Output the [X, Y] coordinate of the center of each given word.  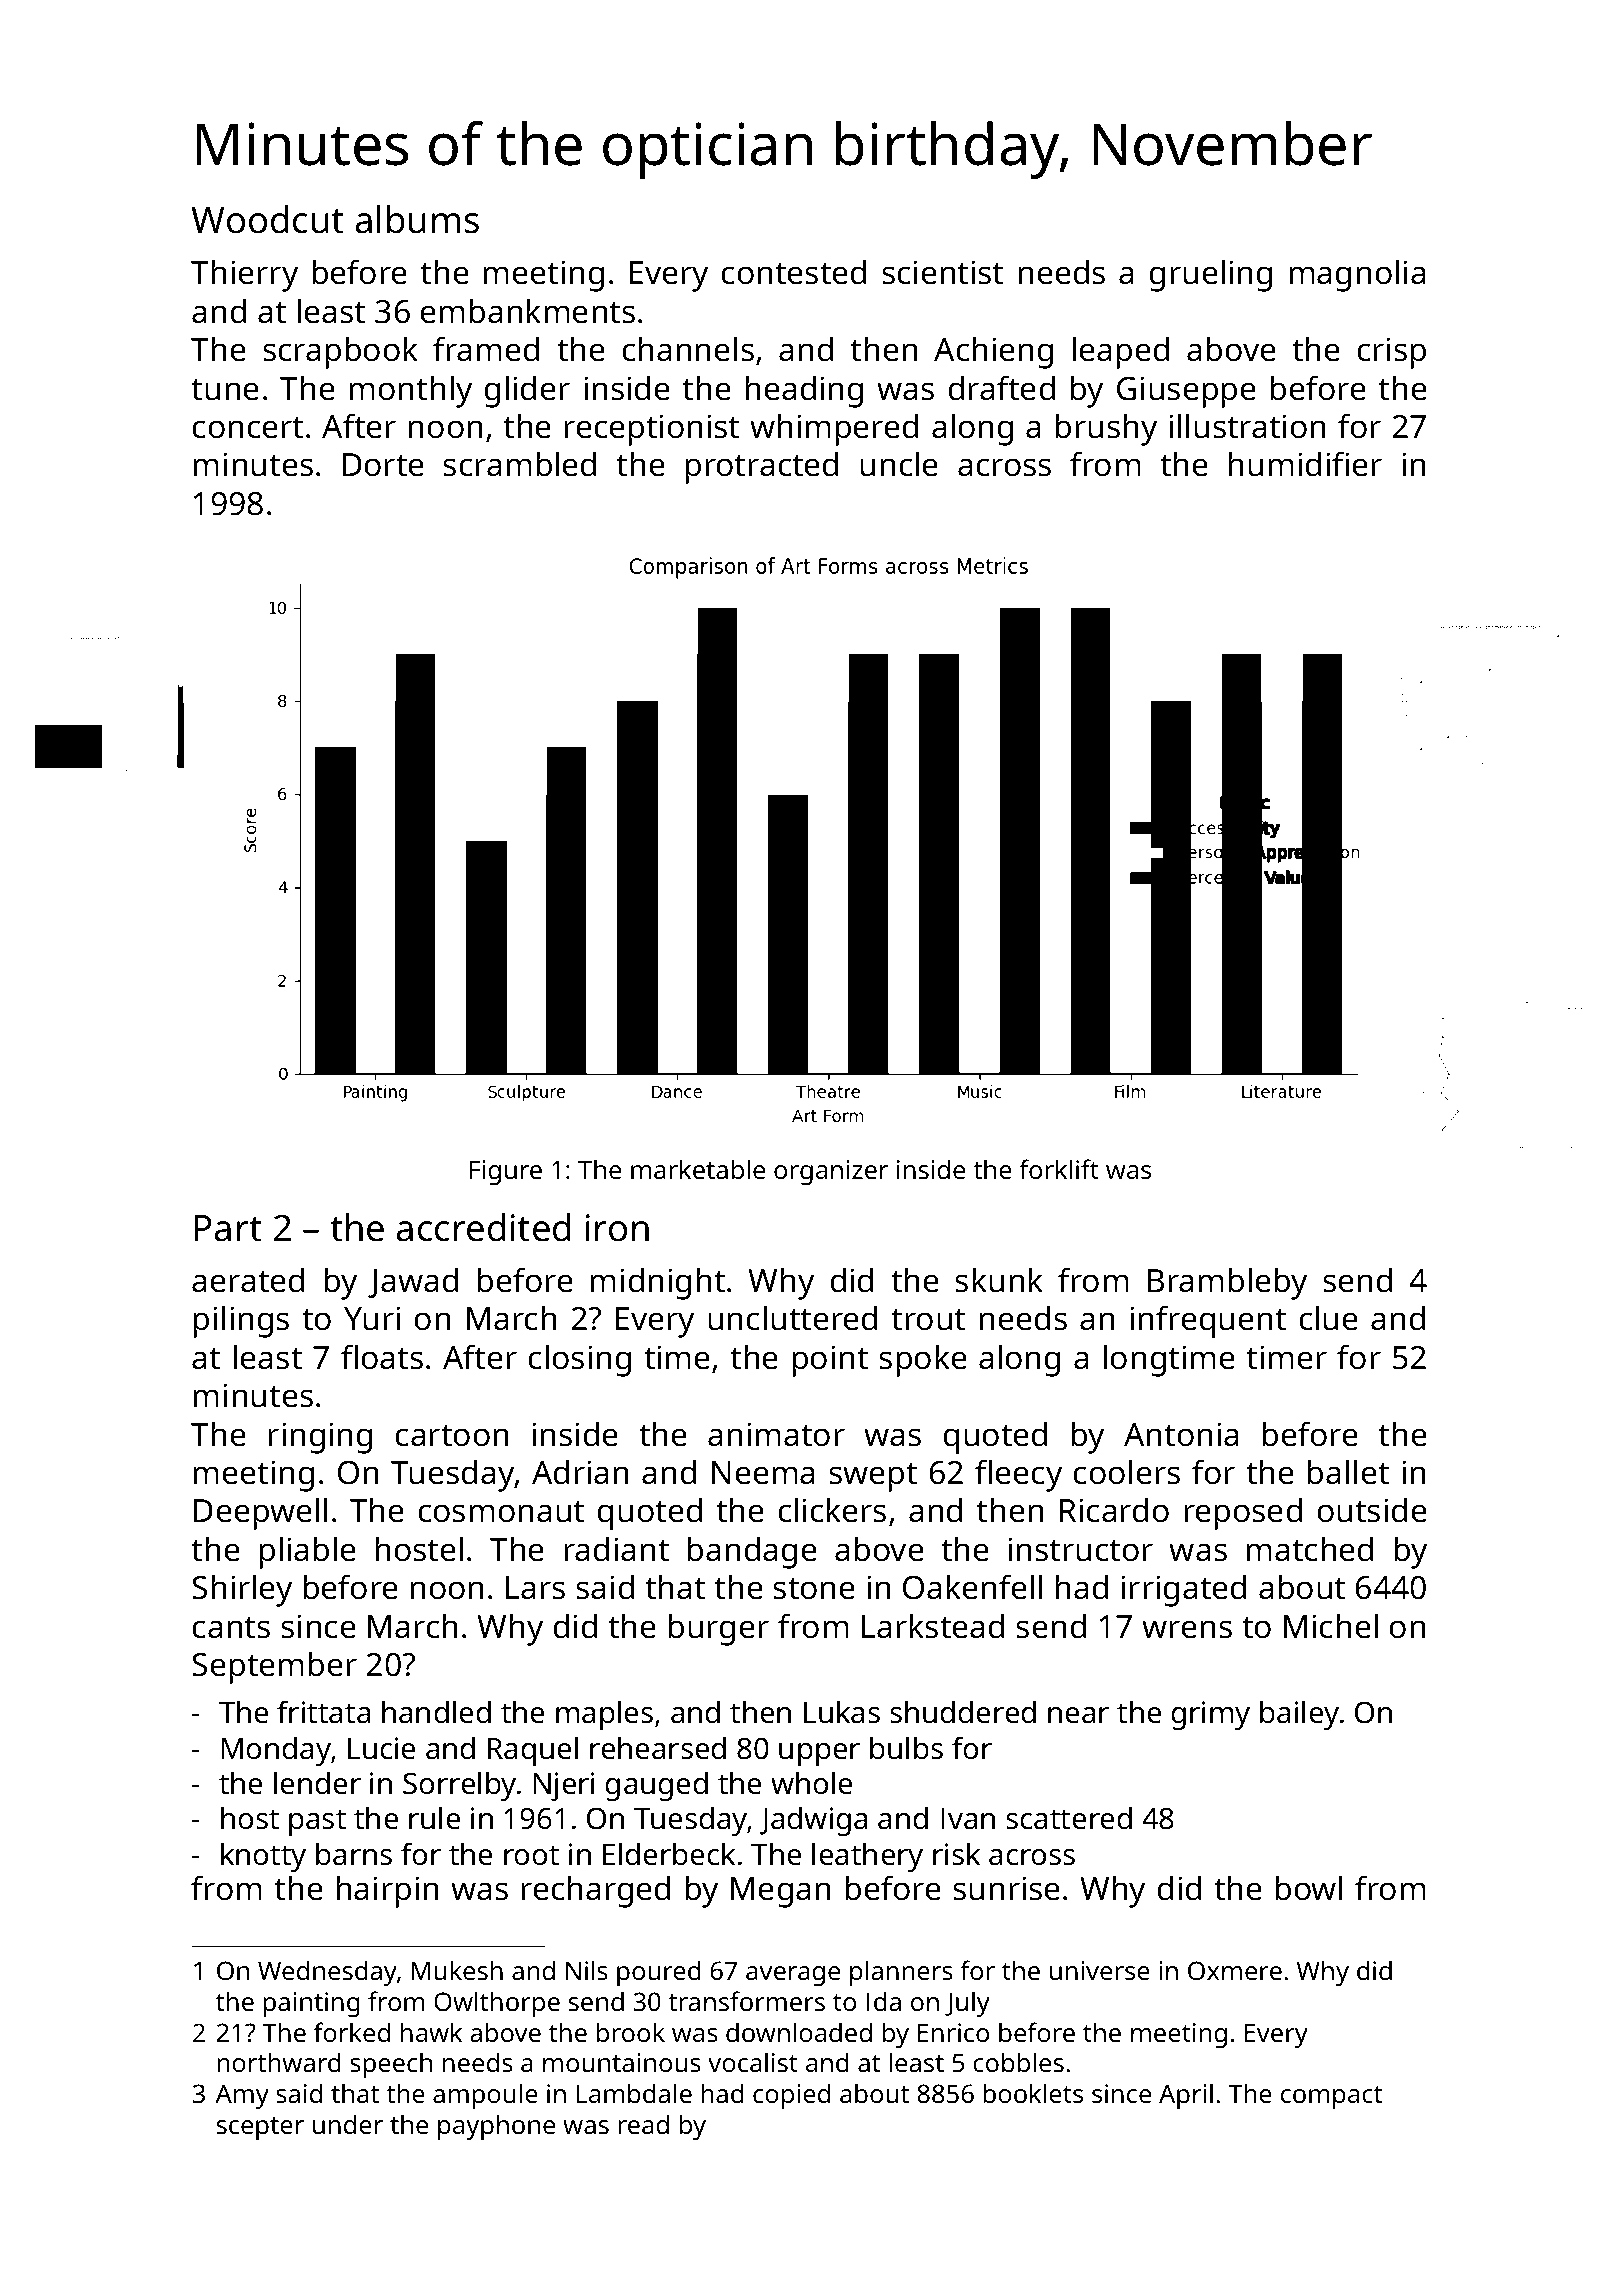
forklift [1059, 1169]
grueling [1211, 275]
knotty [263, 1857]
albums [417, 219]
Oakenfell [972, 1587]
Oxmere [1235, 1971]
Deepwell [260, 1513]
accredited [483, 1227]
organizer [831, 1172]
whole [811, 1783]
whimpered [834, 429]
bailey [1299, 1715]
